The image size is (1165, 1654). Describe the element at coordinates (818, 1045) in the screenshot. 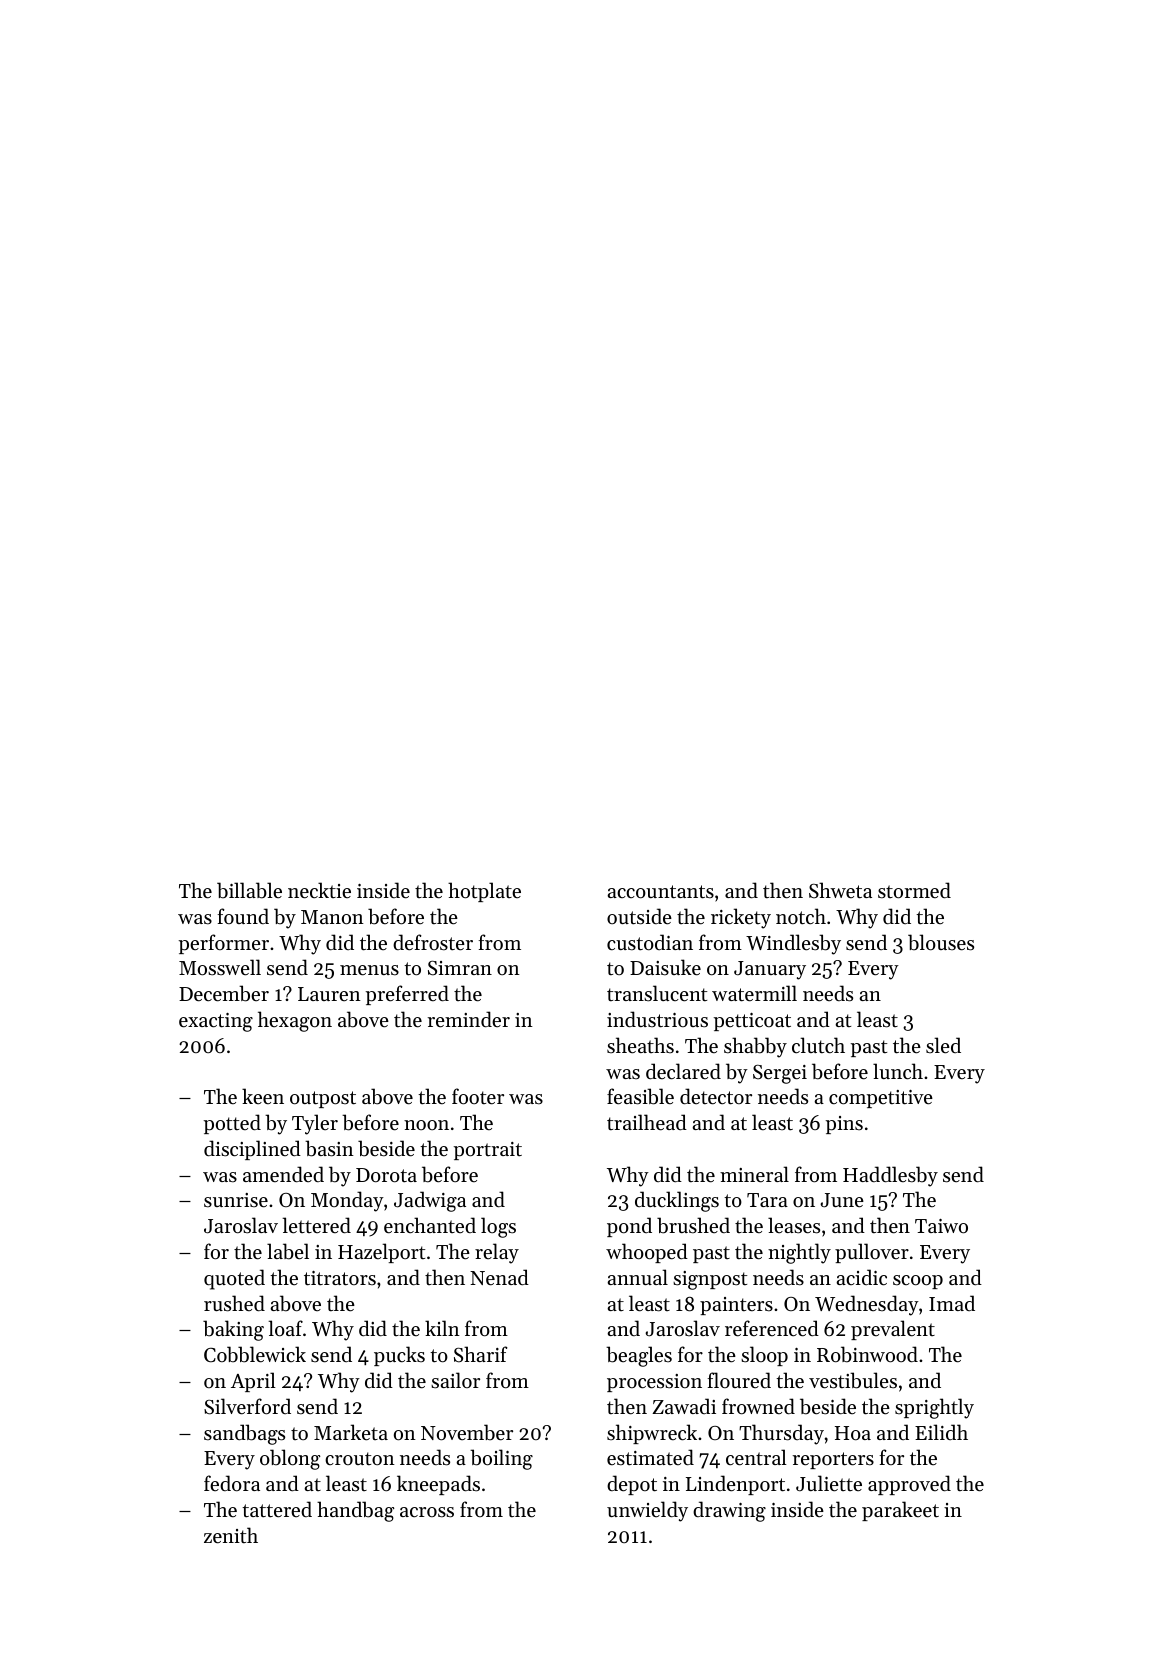

I see `clutch` at that location.
